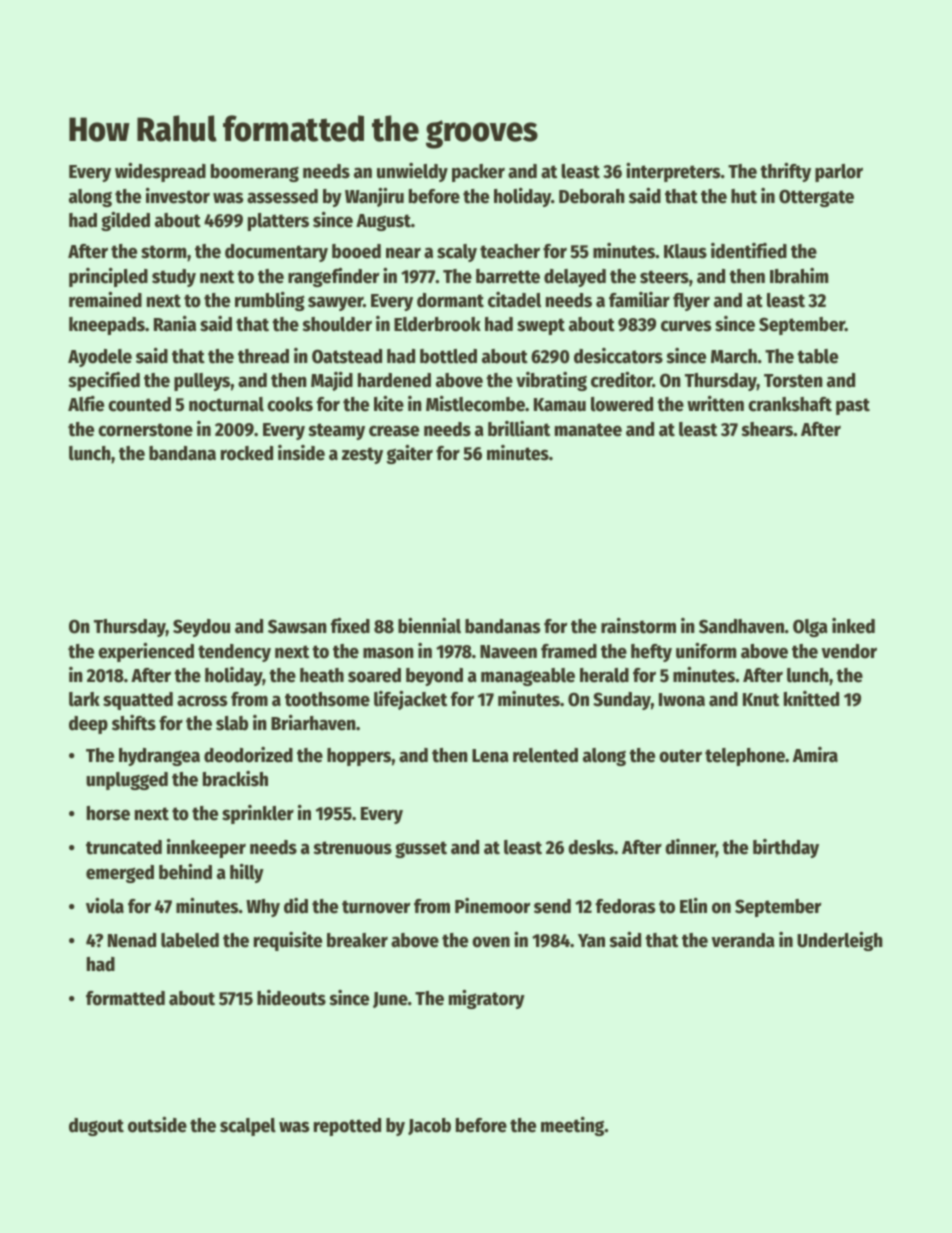 The height and width of the screenshot is (1233, 952). Describe the element at coordinates (174, 278) in the screenshot. I see `study` at that location.
